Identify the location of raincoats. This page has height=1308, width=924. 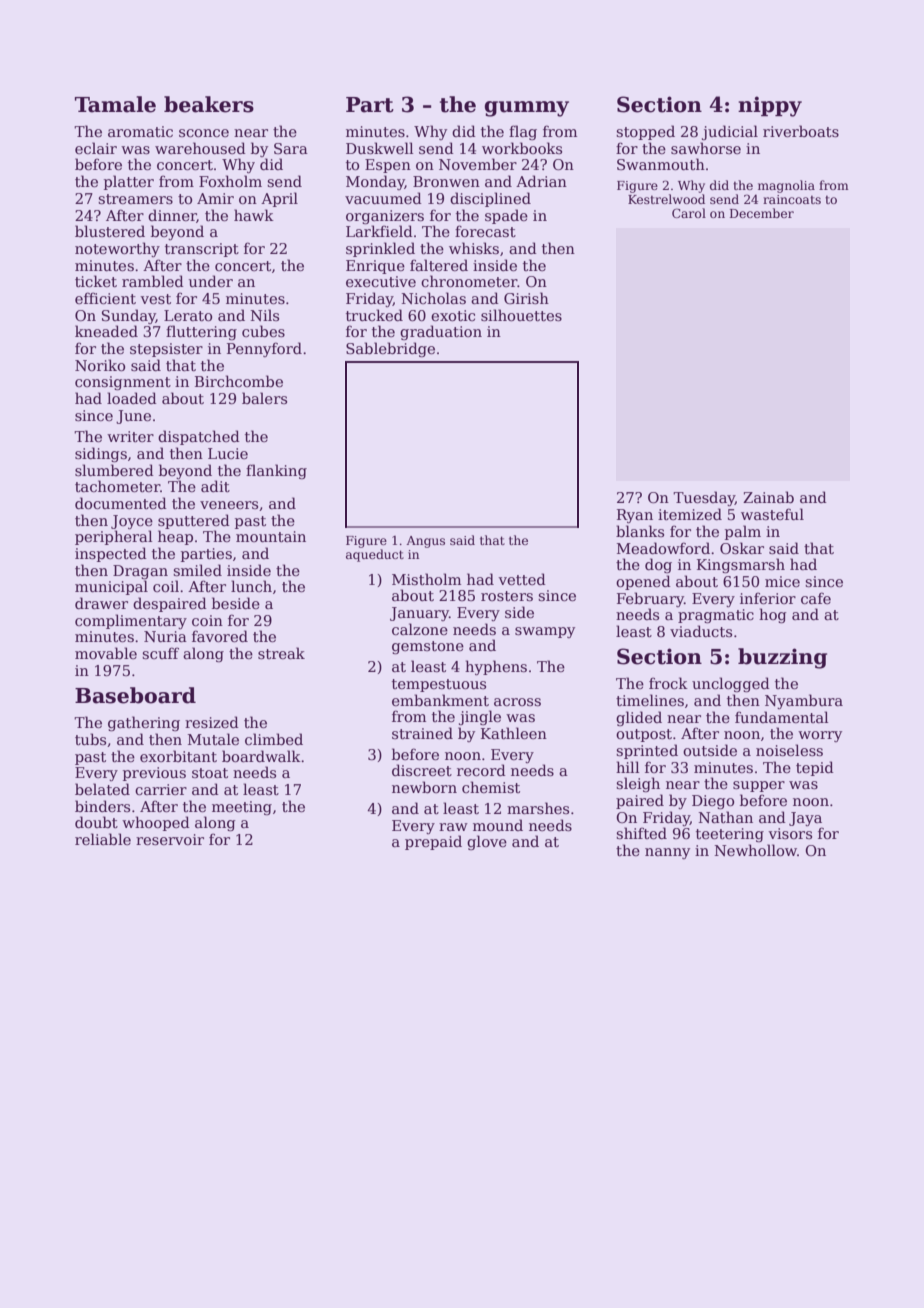
(792, 199).
